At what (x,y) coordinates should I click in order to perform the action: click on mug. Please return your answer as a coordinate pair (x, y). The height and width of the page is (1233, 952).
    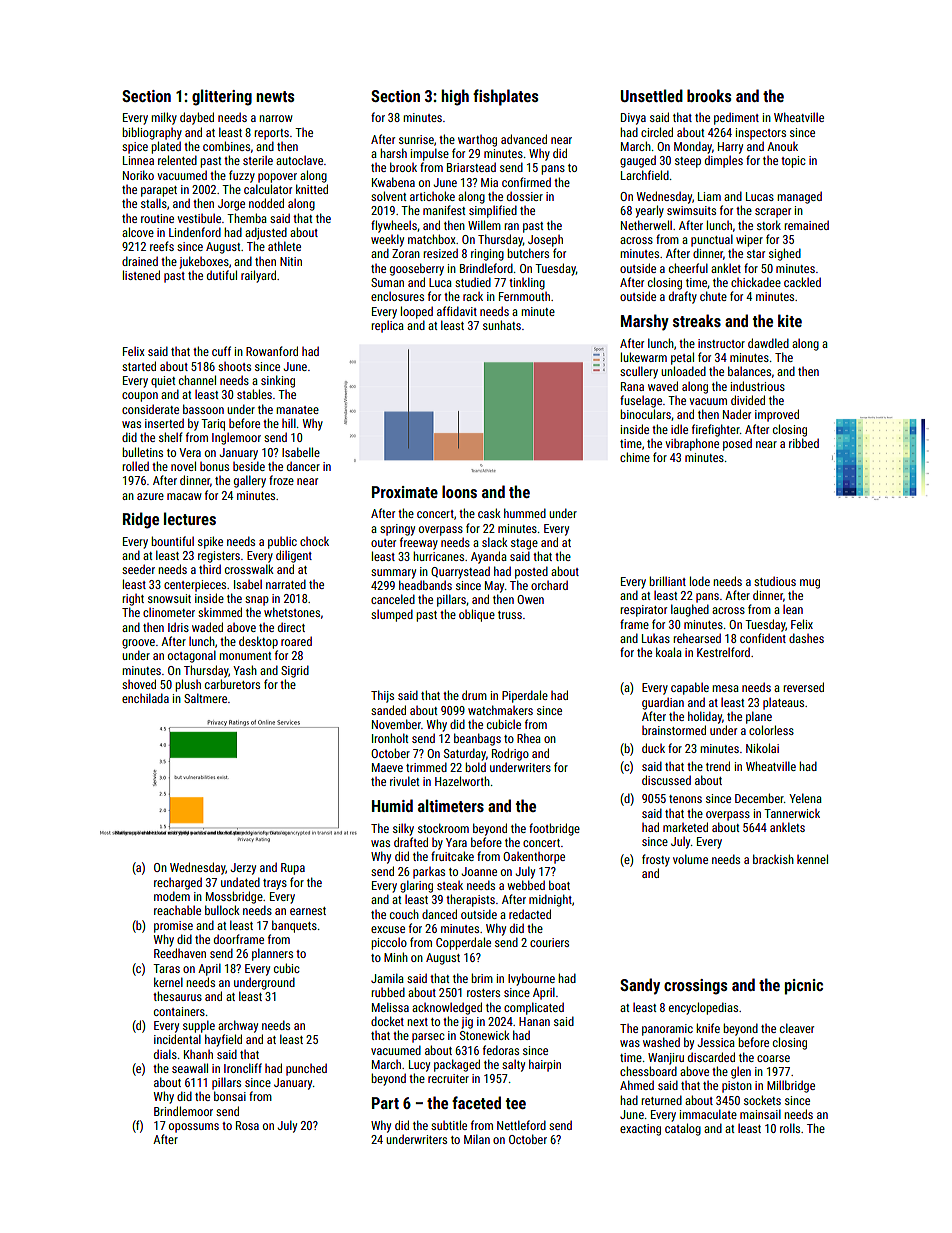
    Looking at the image, I should click on (810, 584).
